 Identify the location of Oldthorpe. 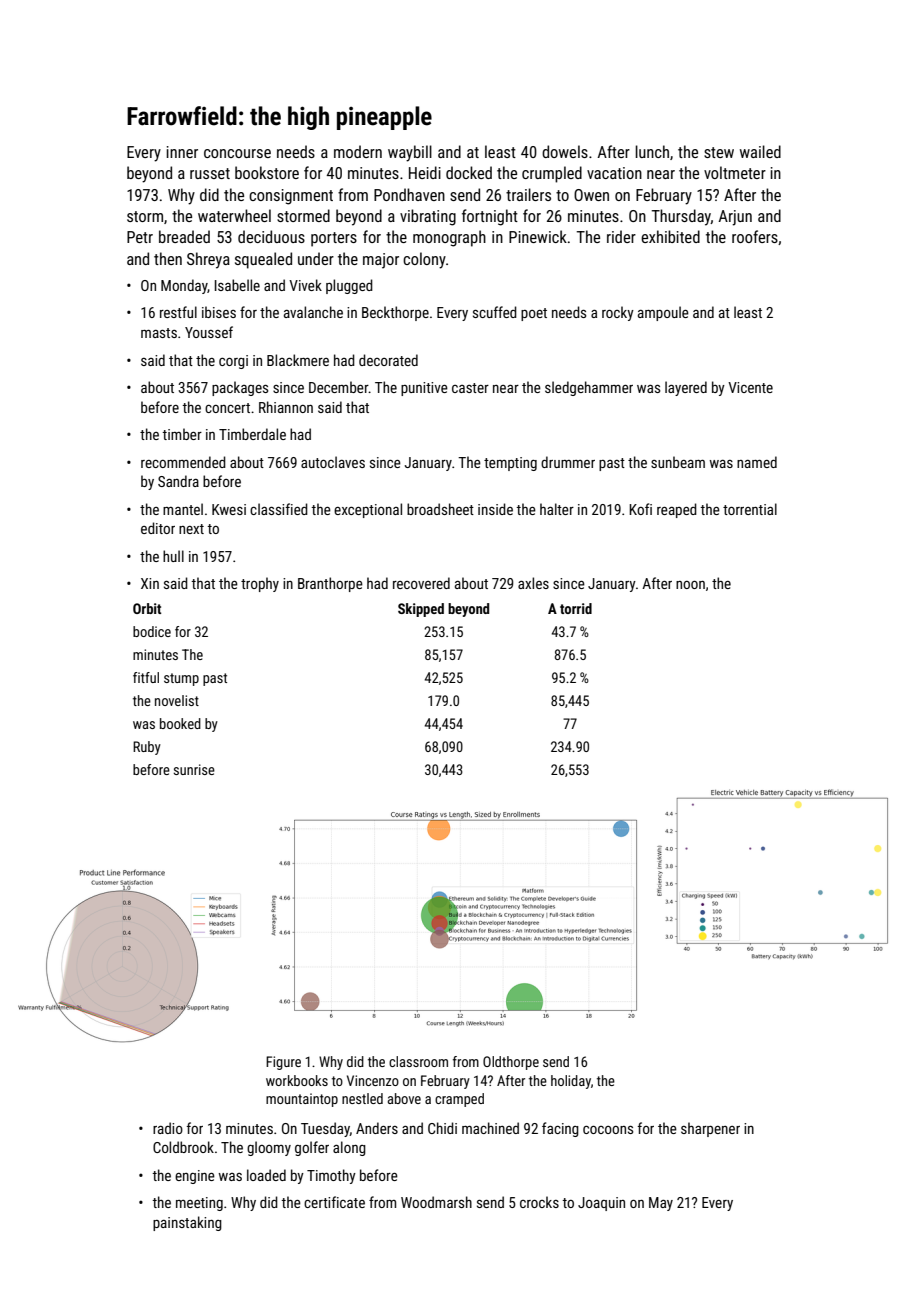
(511, 1063).
